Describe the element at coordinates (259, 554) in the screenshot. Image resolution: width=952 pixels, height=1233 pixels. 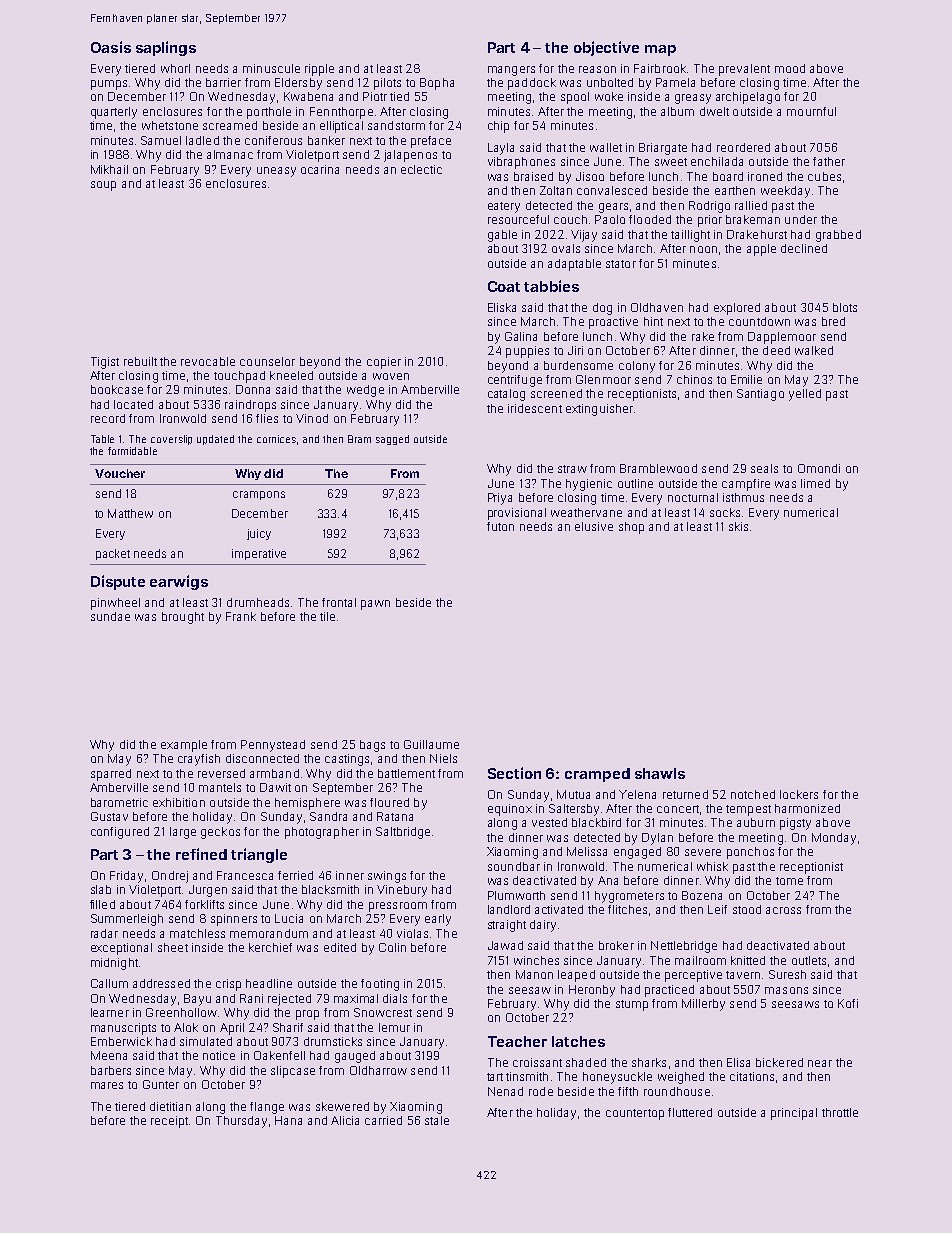
I see `imperative` at that location.
